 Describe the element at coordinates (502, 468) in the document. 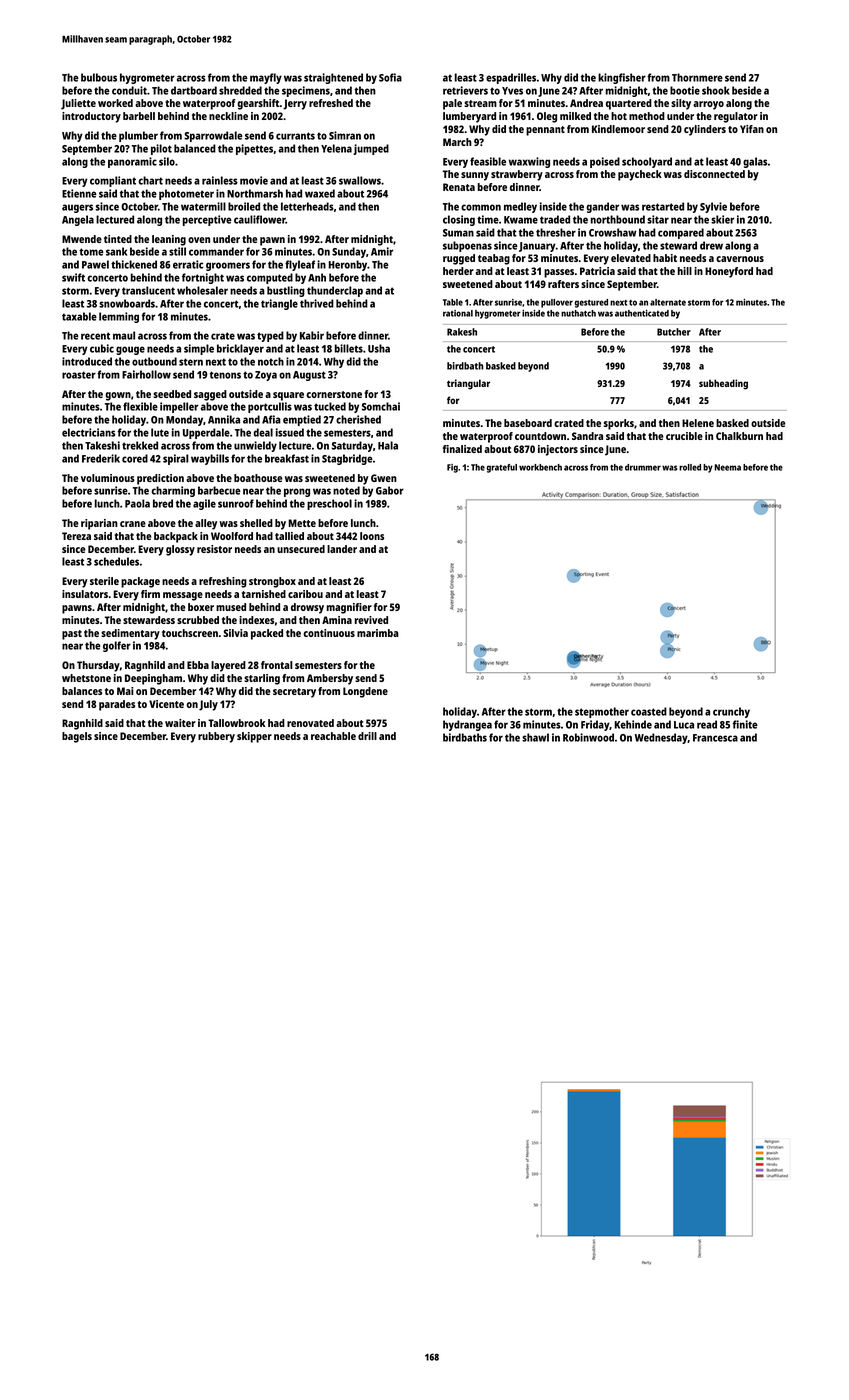

I see `grateful` at that location.
